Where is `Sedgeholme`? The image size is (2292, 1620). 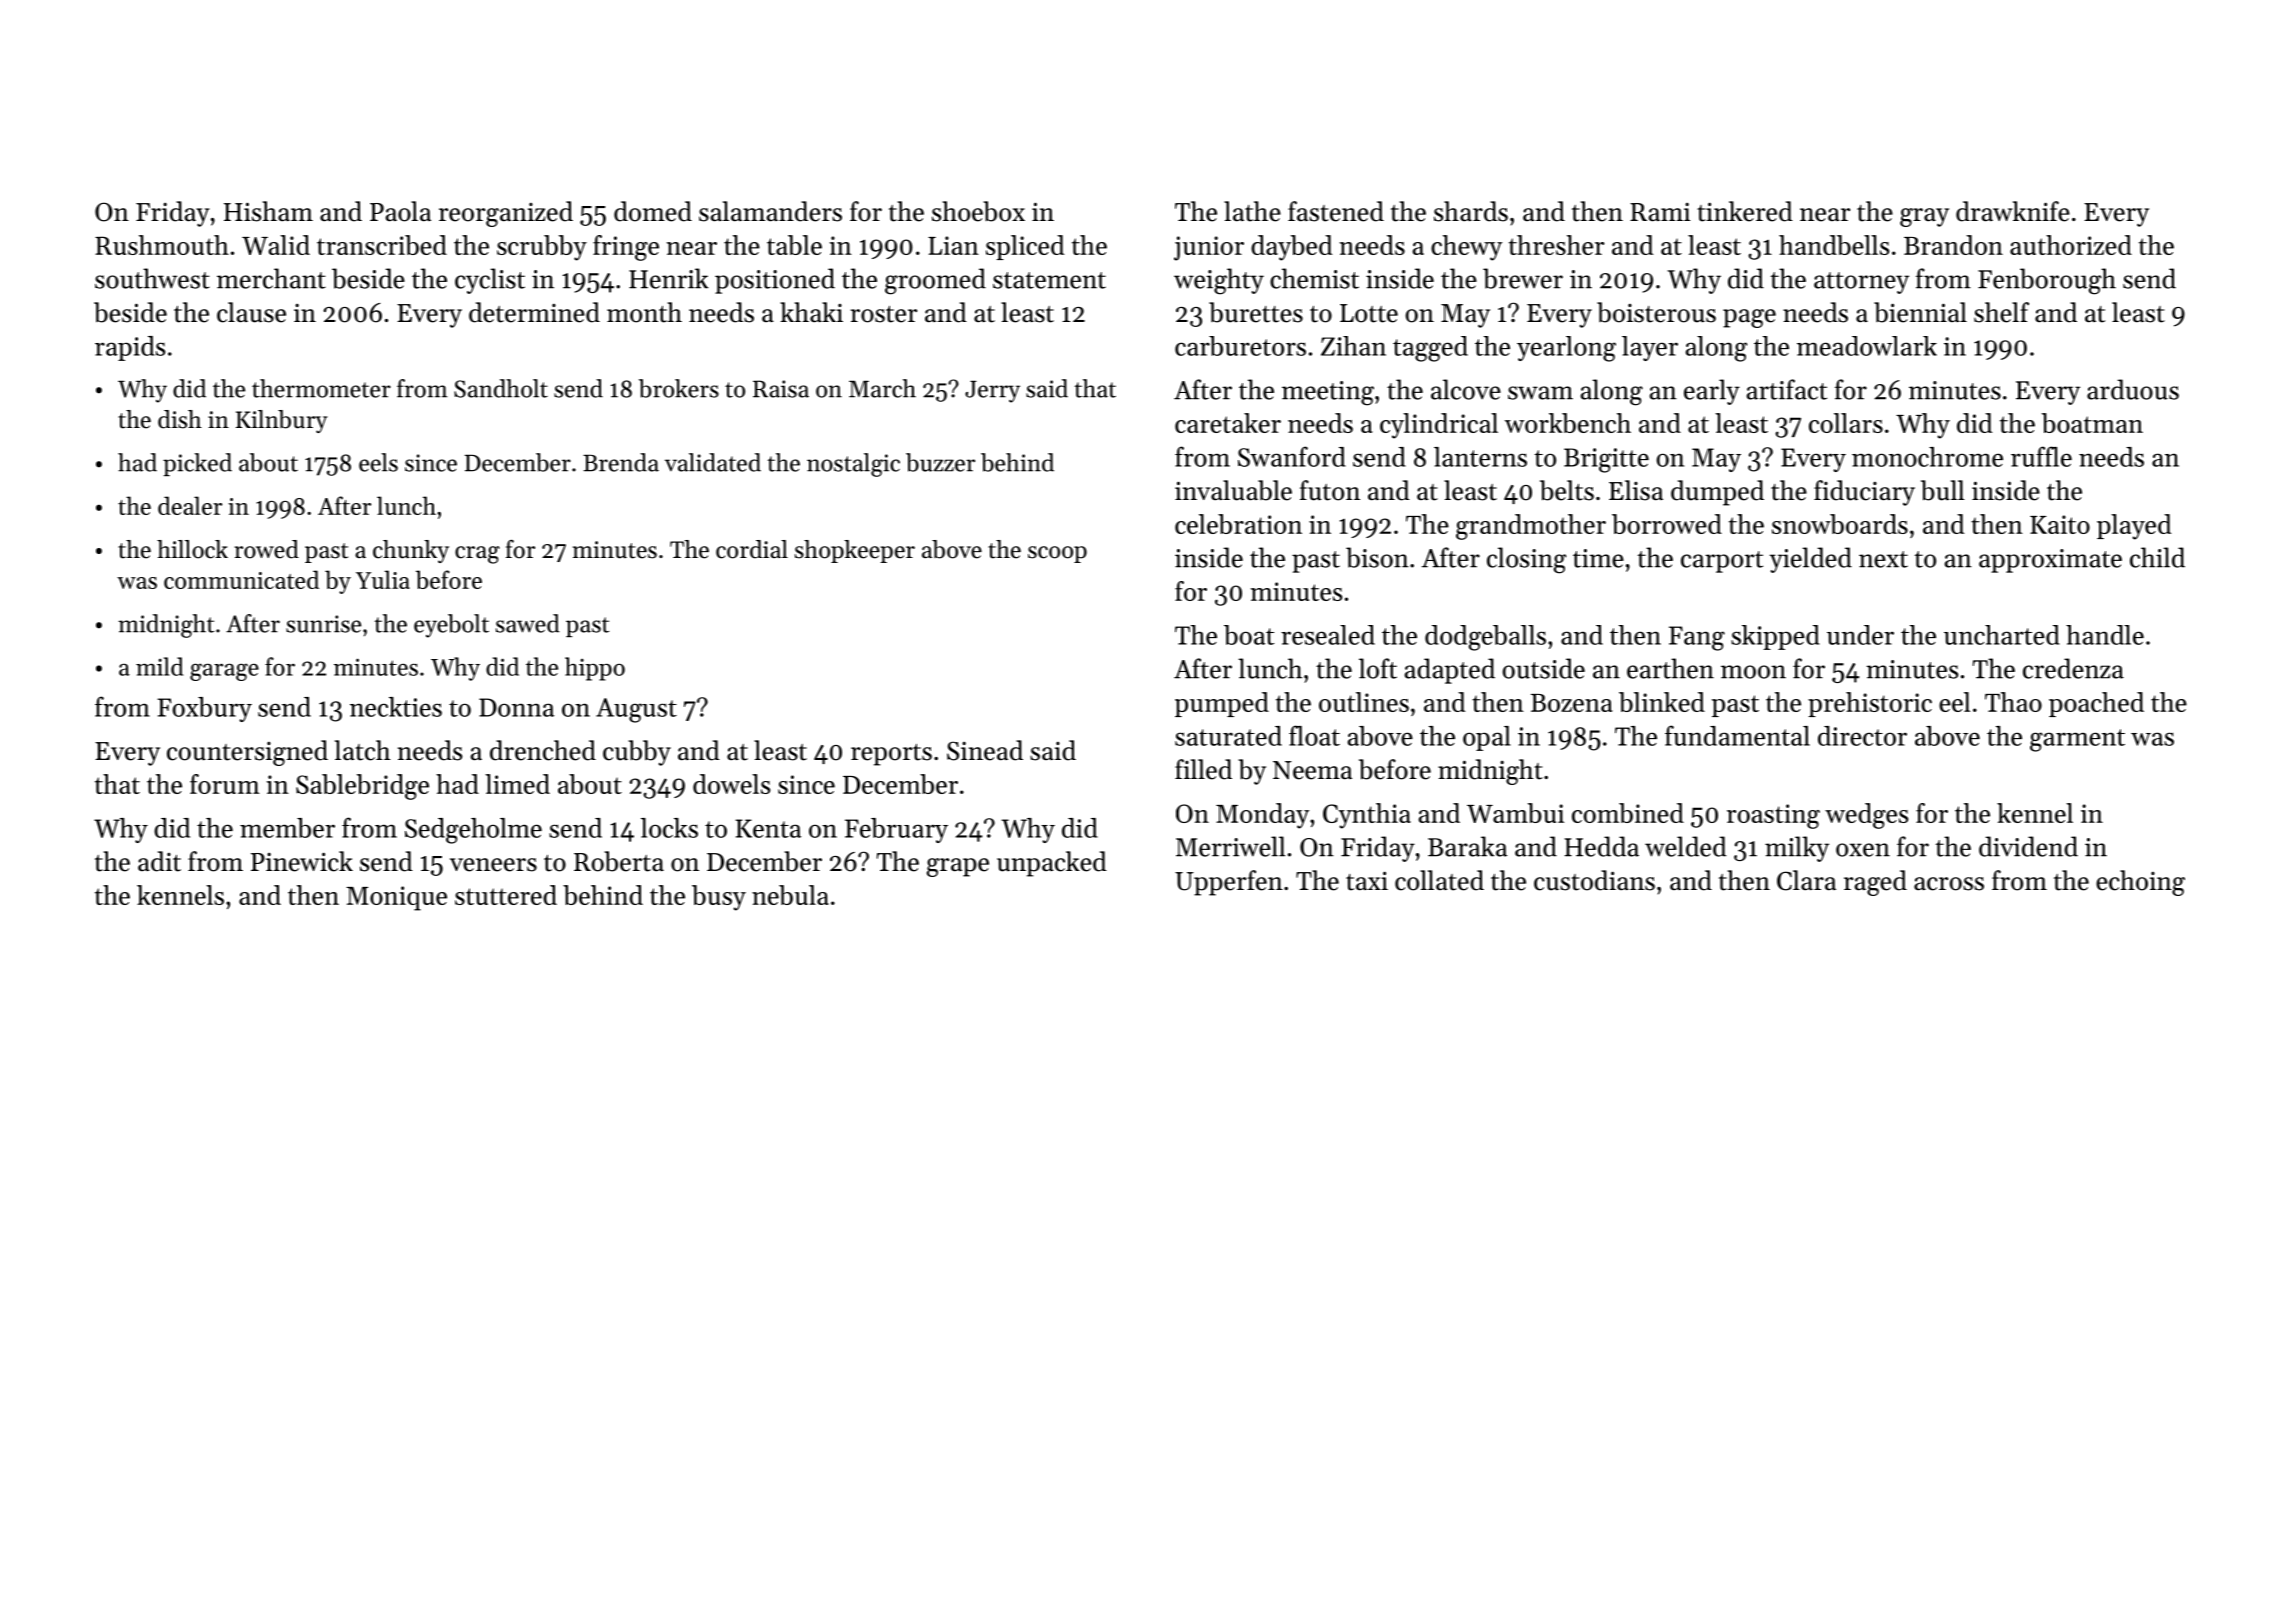
Sedgeholme is located at coordinates (473, 831).
